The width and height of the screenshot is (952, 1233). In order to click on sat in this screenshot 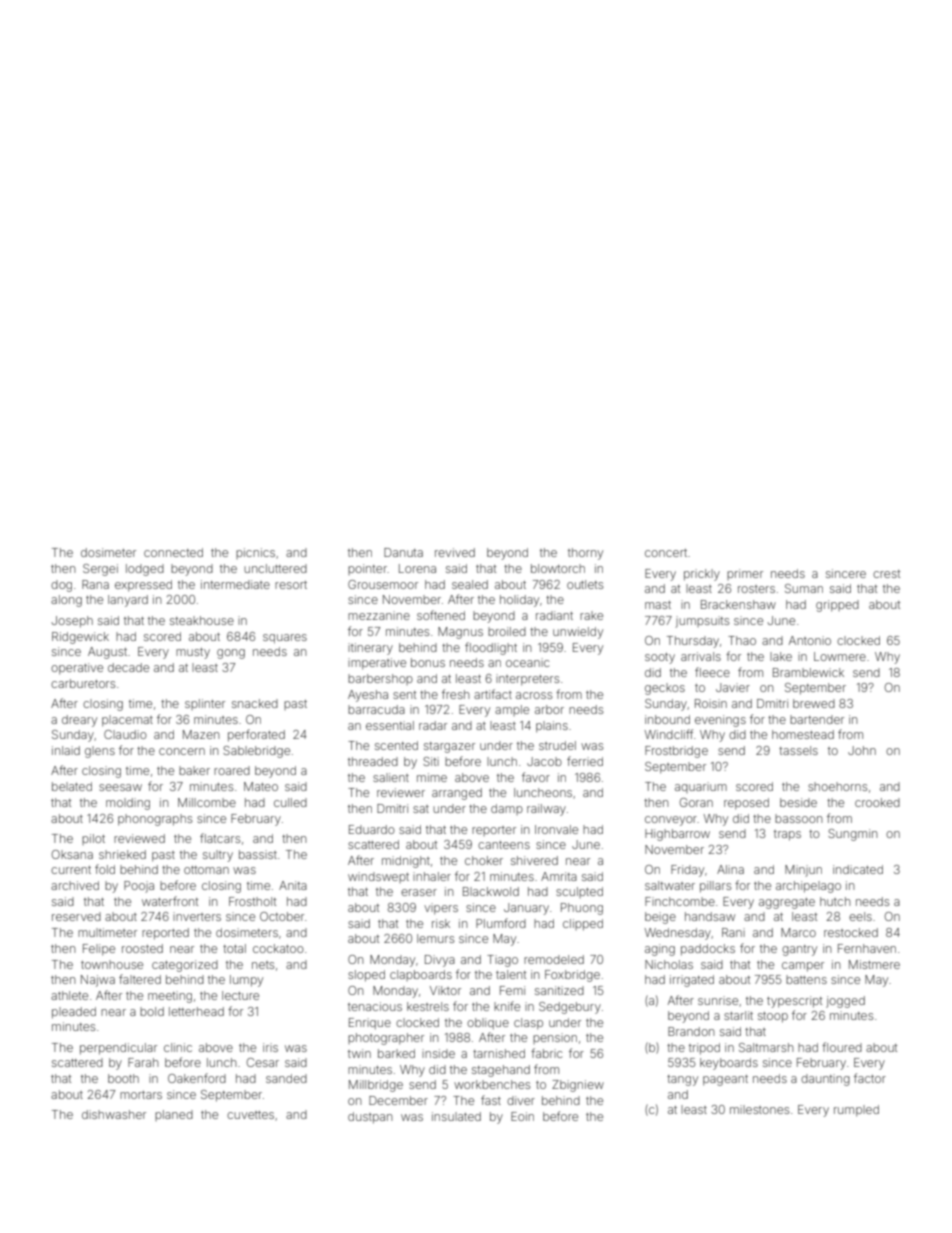, I will do `click(421, 809)`.
